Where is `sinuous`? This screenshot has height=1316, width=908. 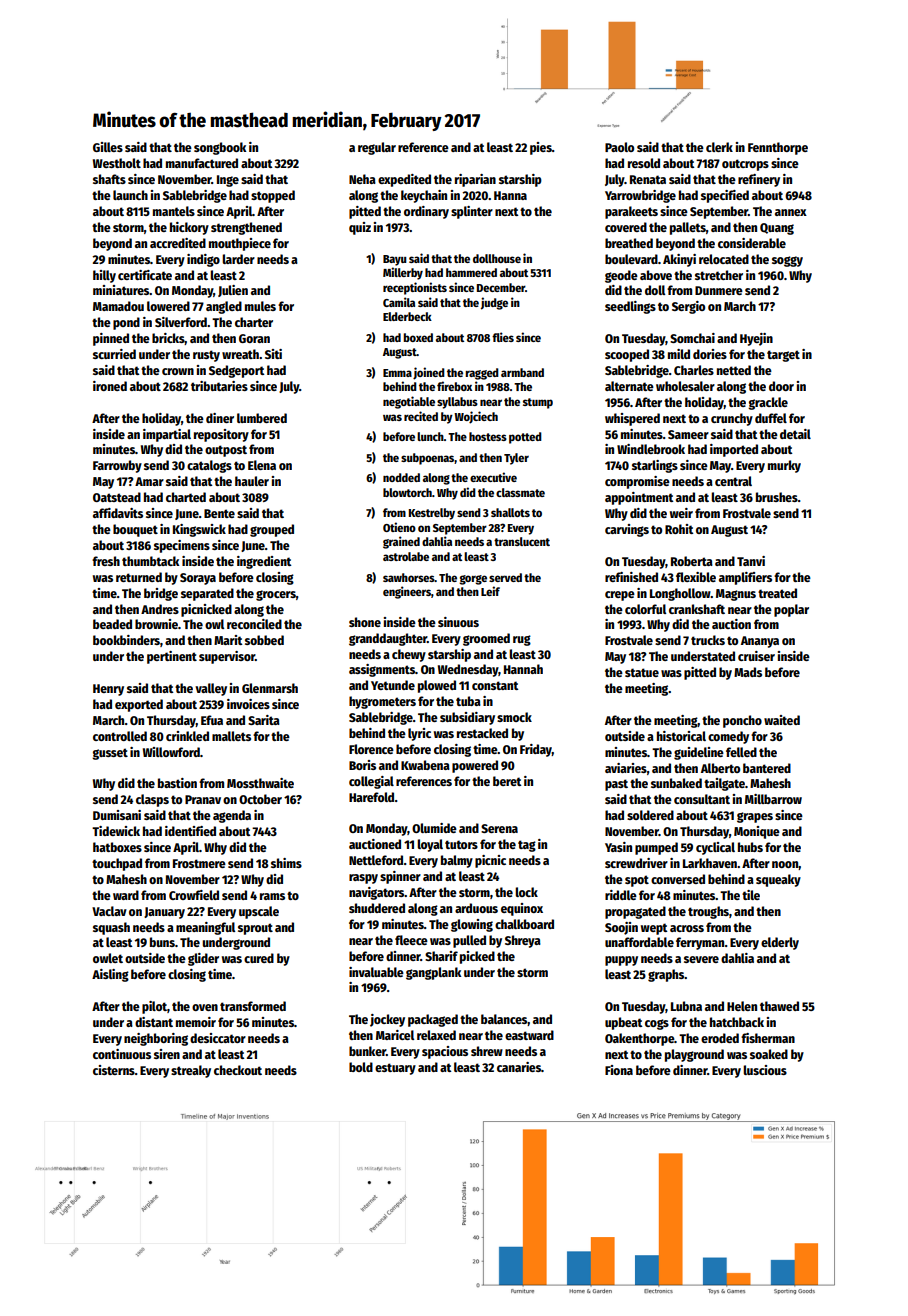
sinuous is located at coordinates (458, 622).
